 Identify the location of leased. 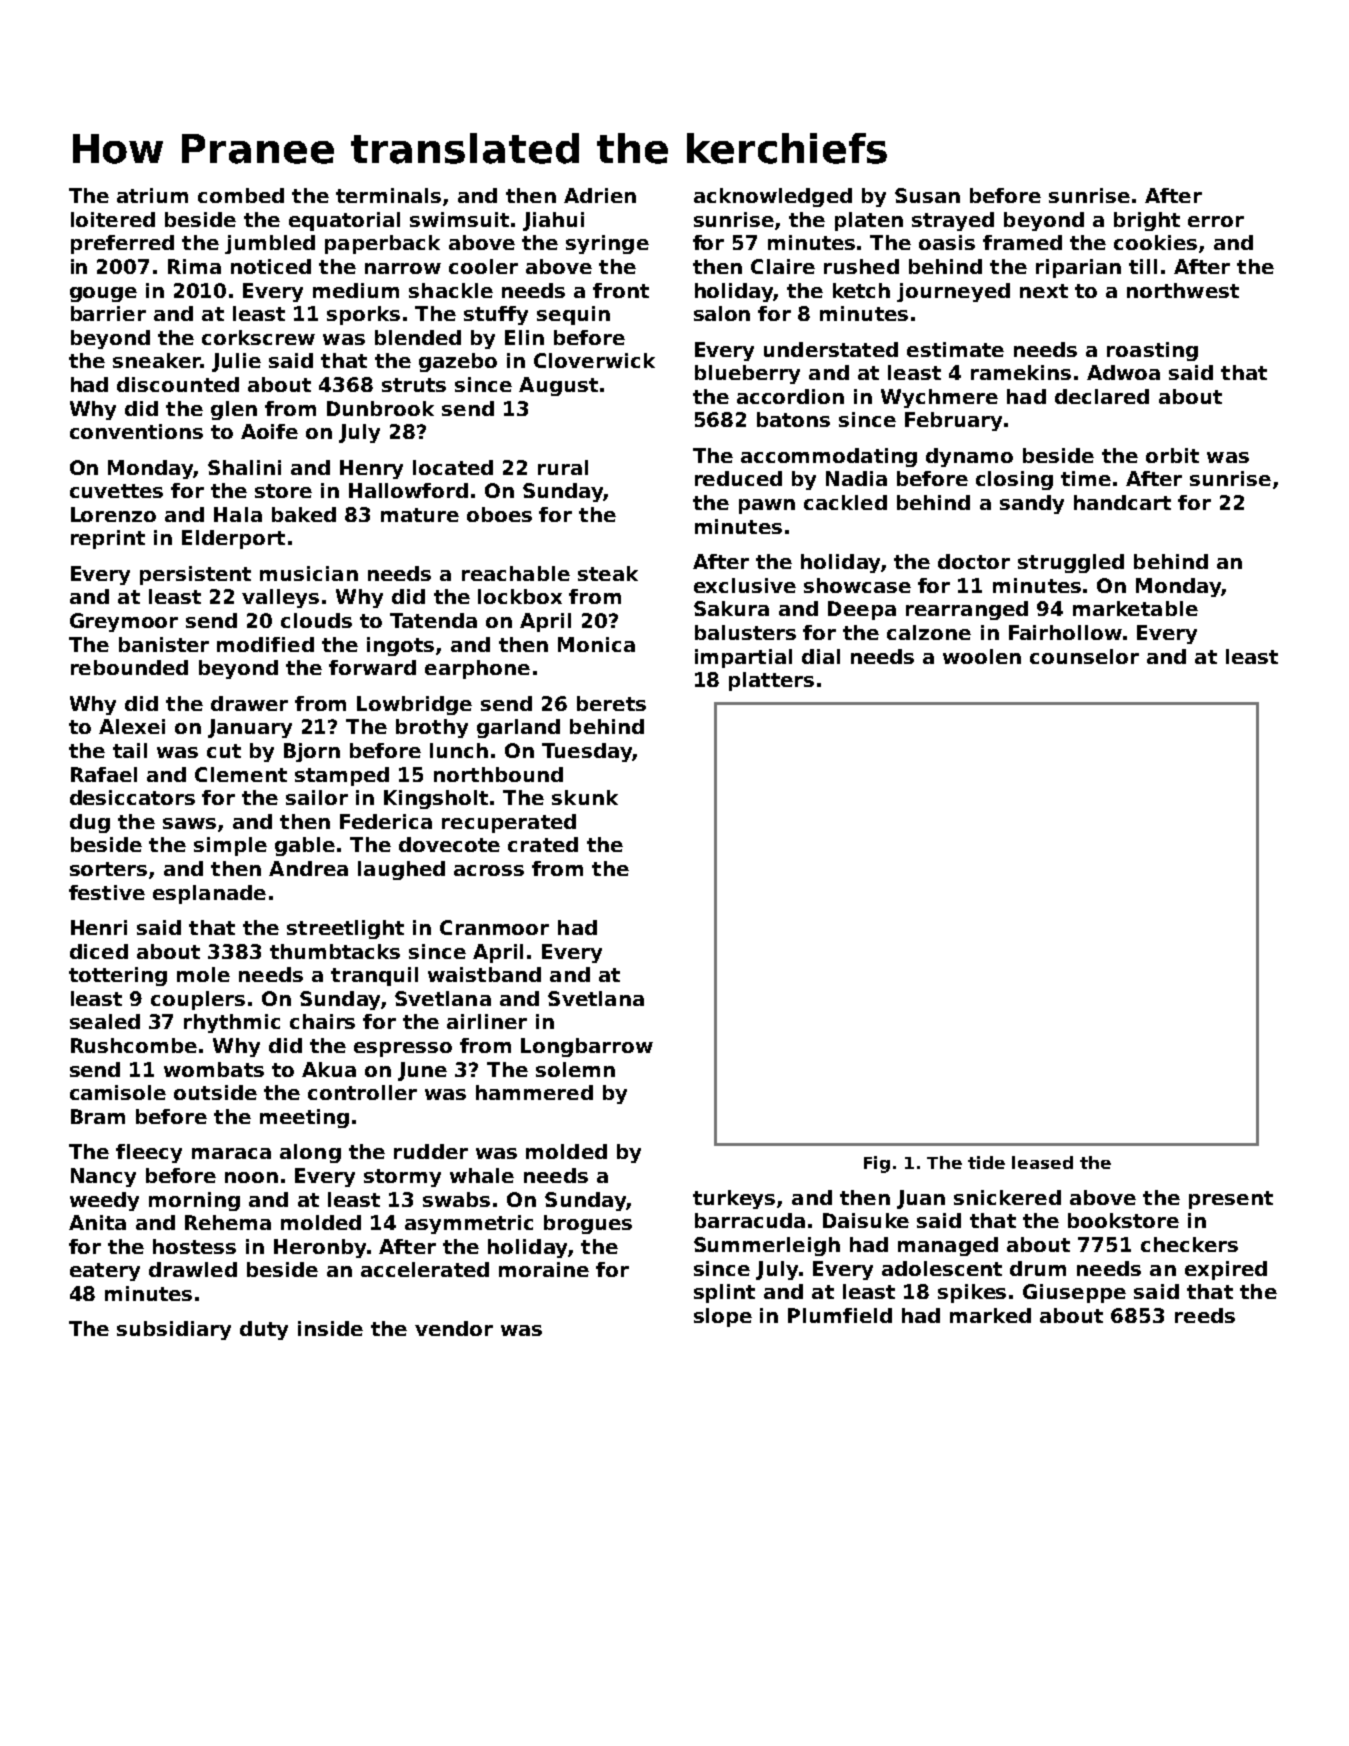
(1042, 1162).
